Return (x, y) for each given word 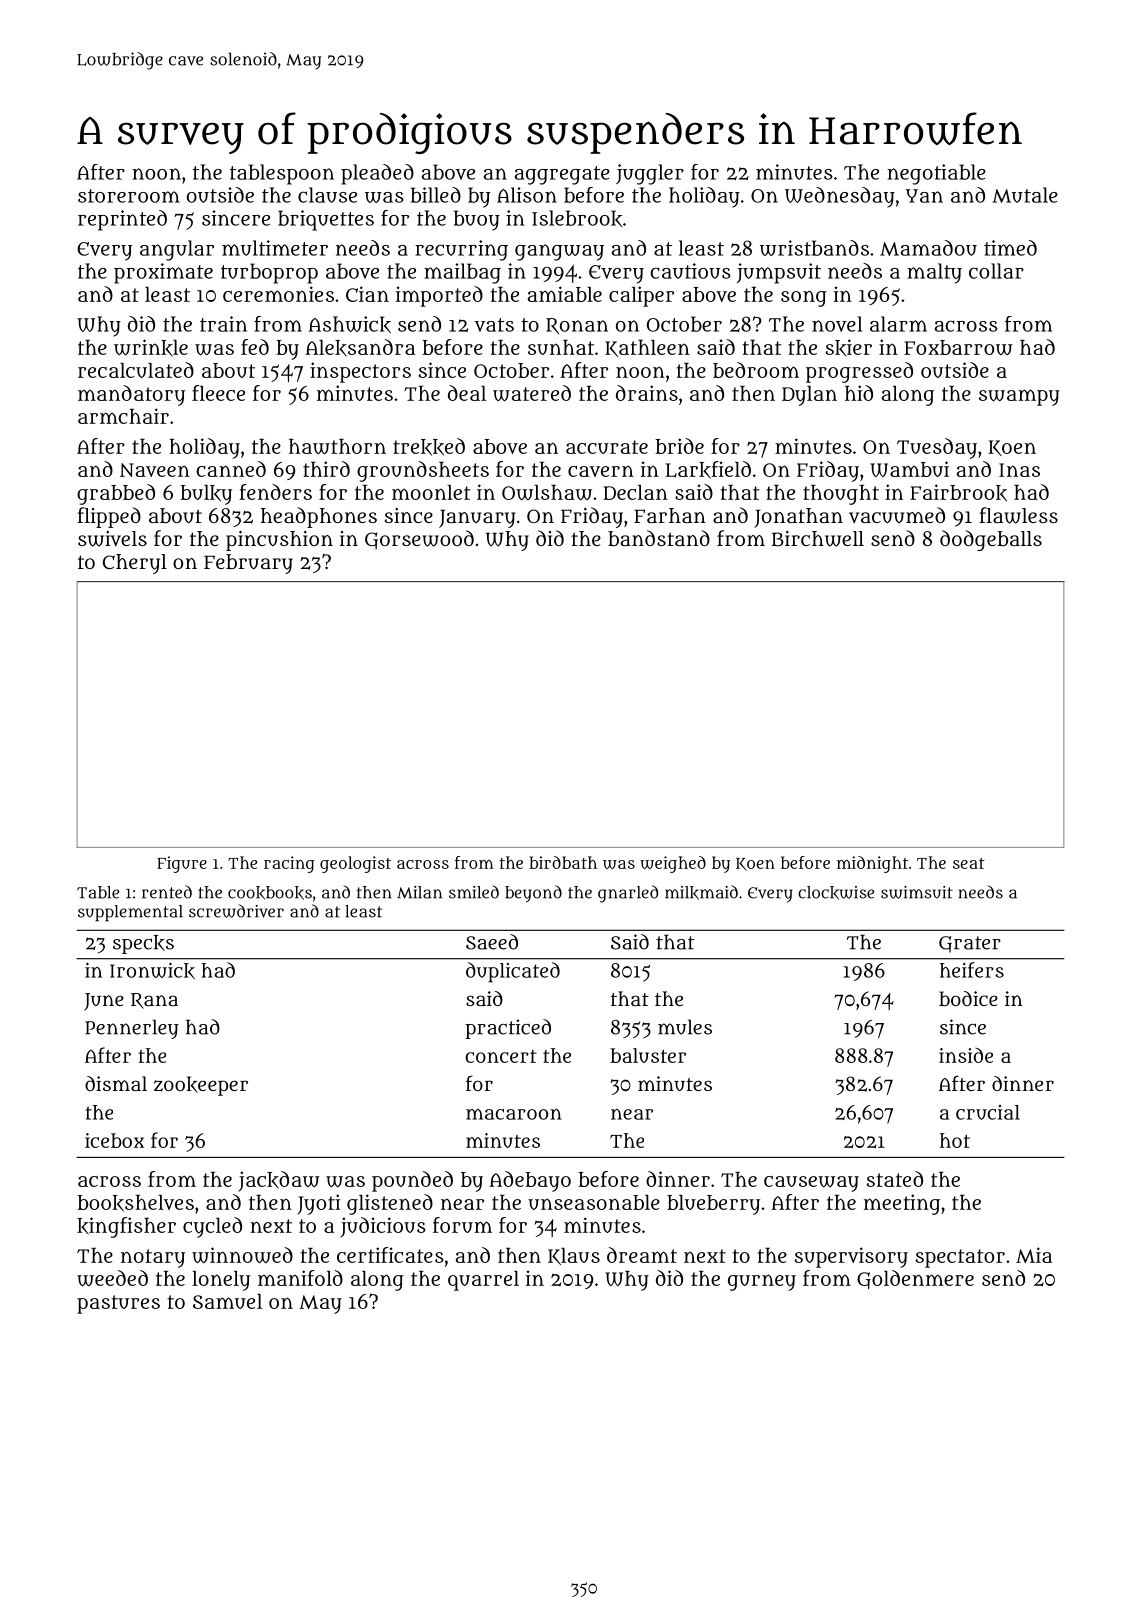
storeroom (129, 196)
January (477, 518)
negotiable (936, 174)
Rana (154, 1001)
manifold (300, 1278)
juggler (650, 174)
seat (969, 863)
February (248, 564)
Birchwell (818, 539)
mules (685, 1027)
